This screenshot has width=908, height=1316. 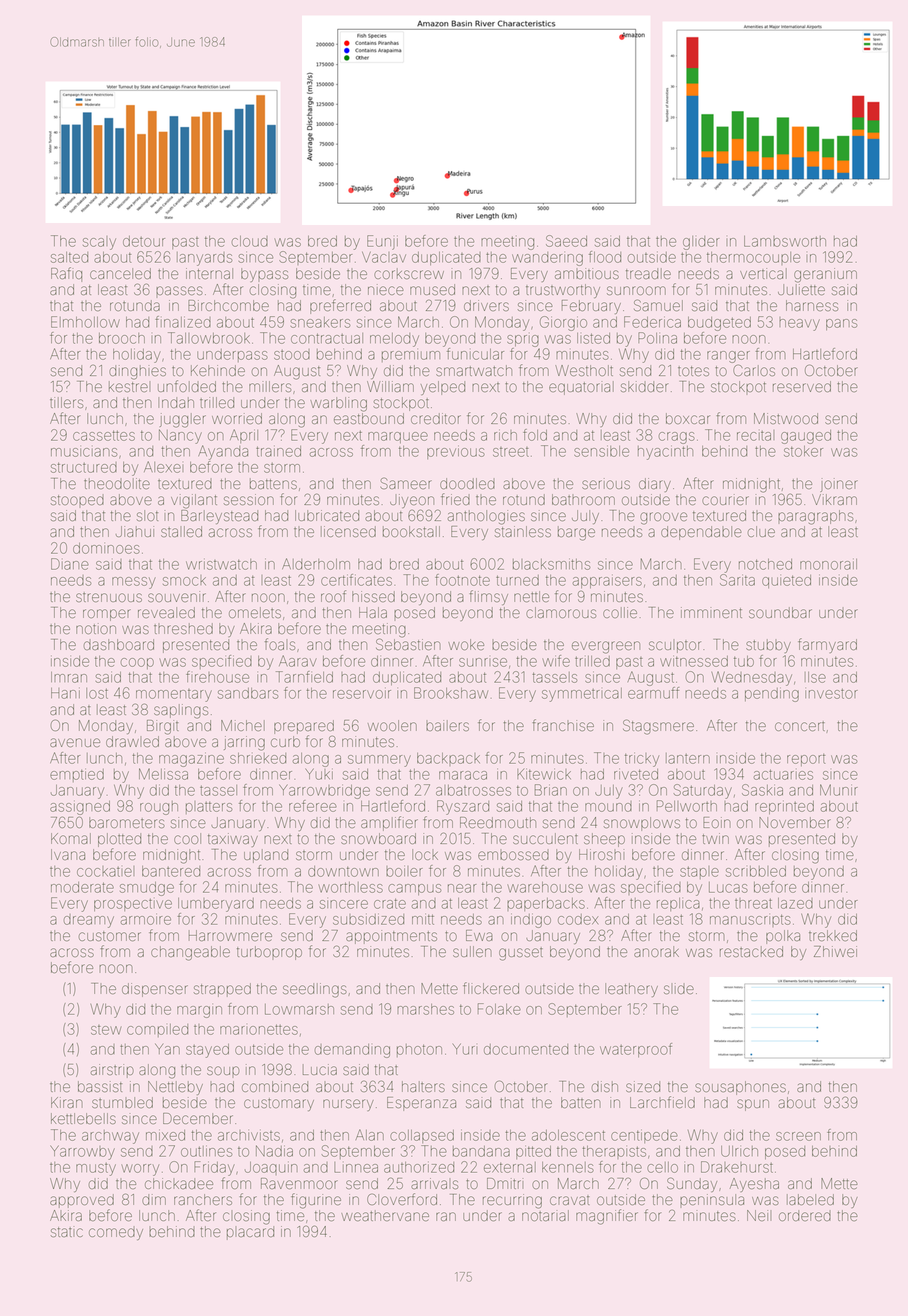 What do you see at coordinates (443, 388) in the screenshot?
I see `yelped` at bounding box center [443, 388].
